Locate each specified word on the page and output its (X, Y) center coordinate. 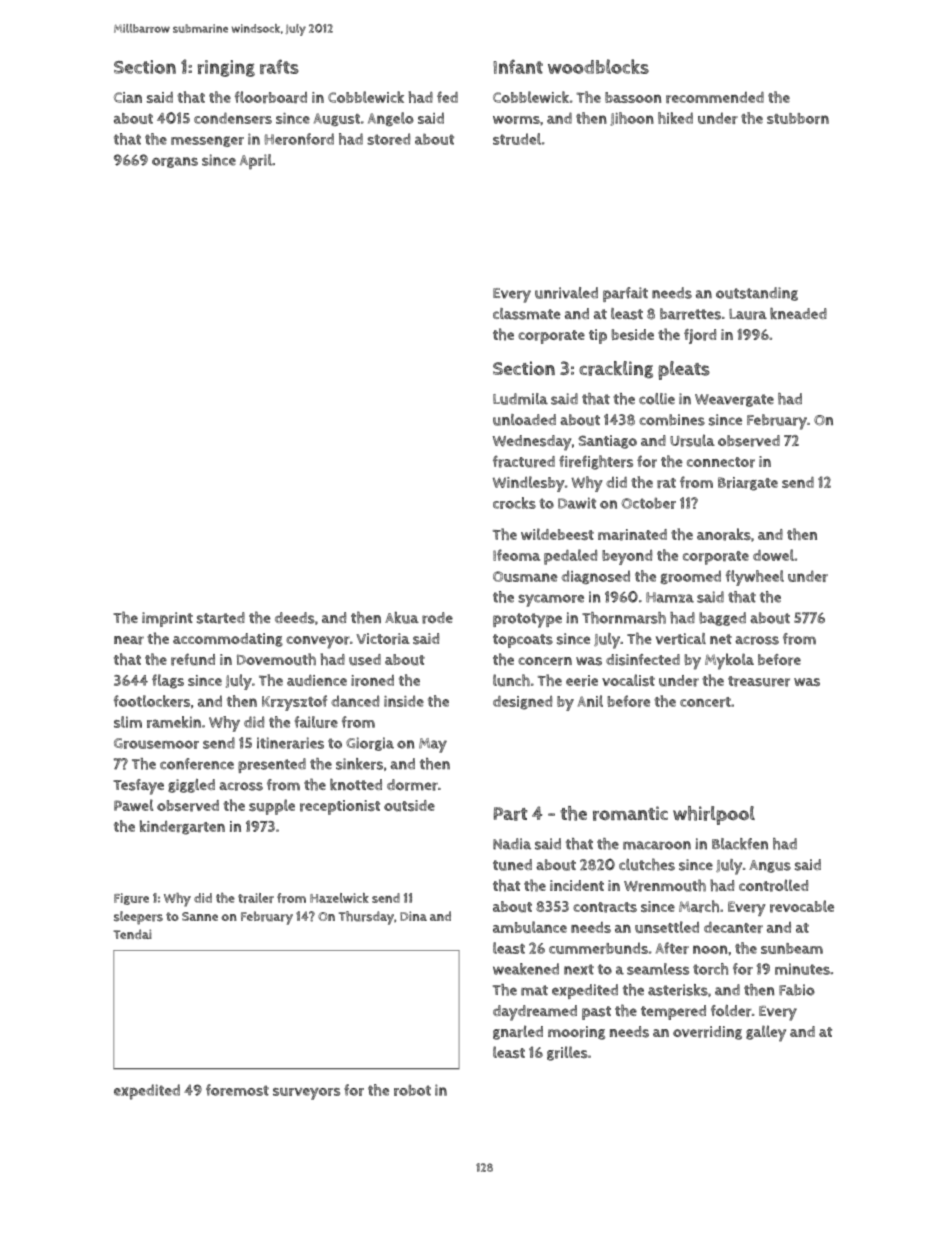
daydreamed (535, 1013)
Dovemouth (276, 659)
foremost (237, 1090)
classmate (527, 314)
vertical (681, 639)
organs (175, 162)
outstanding (757, 294)
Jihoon (632, 119)
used (365, 660)
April (256, 162)
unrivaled (566, 293)
